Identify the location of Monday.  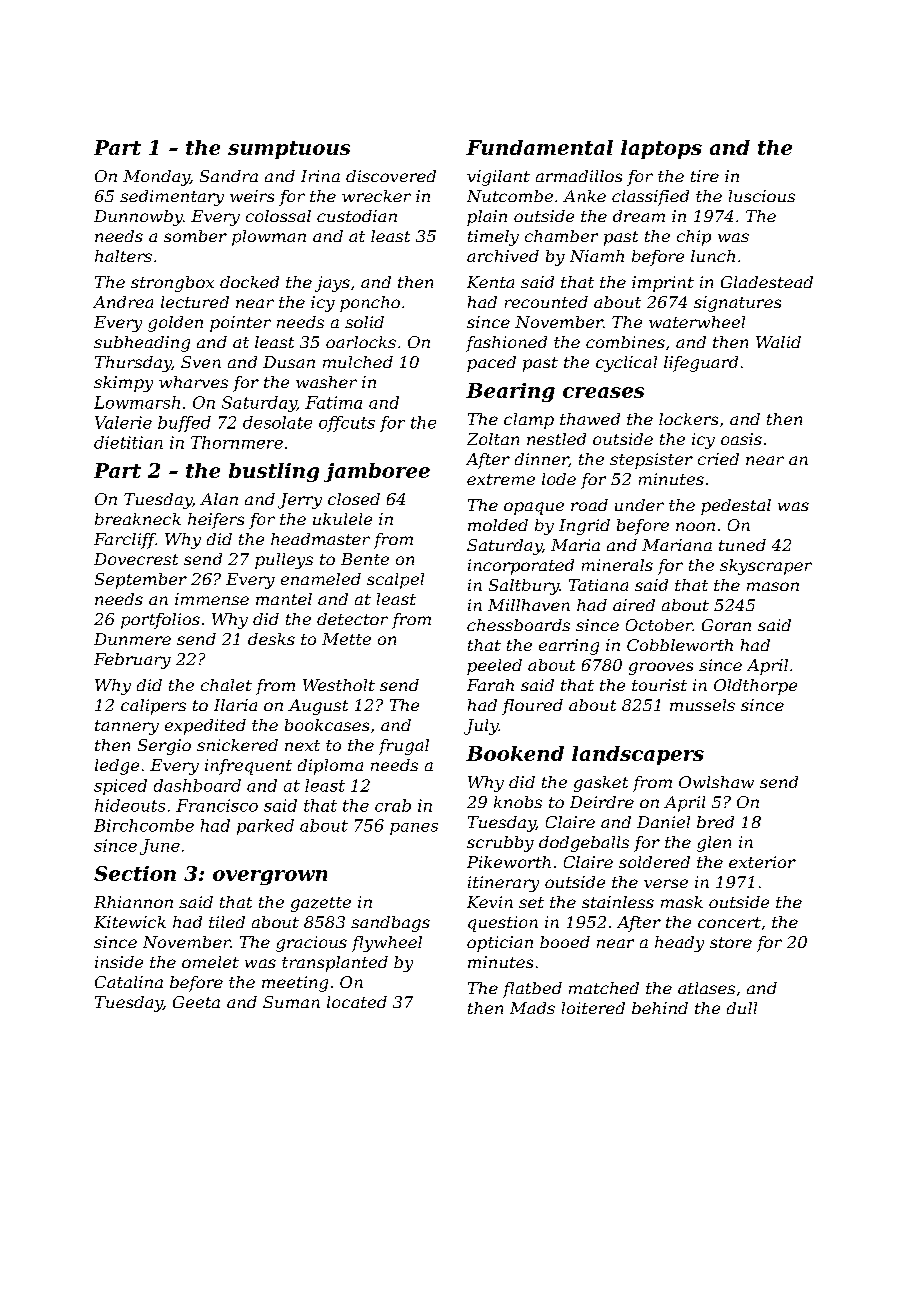
(156, 178).
